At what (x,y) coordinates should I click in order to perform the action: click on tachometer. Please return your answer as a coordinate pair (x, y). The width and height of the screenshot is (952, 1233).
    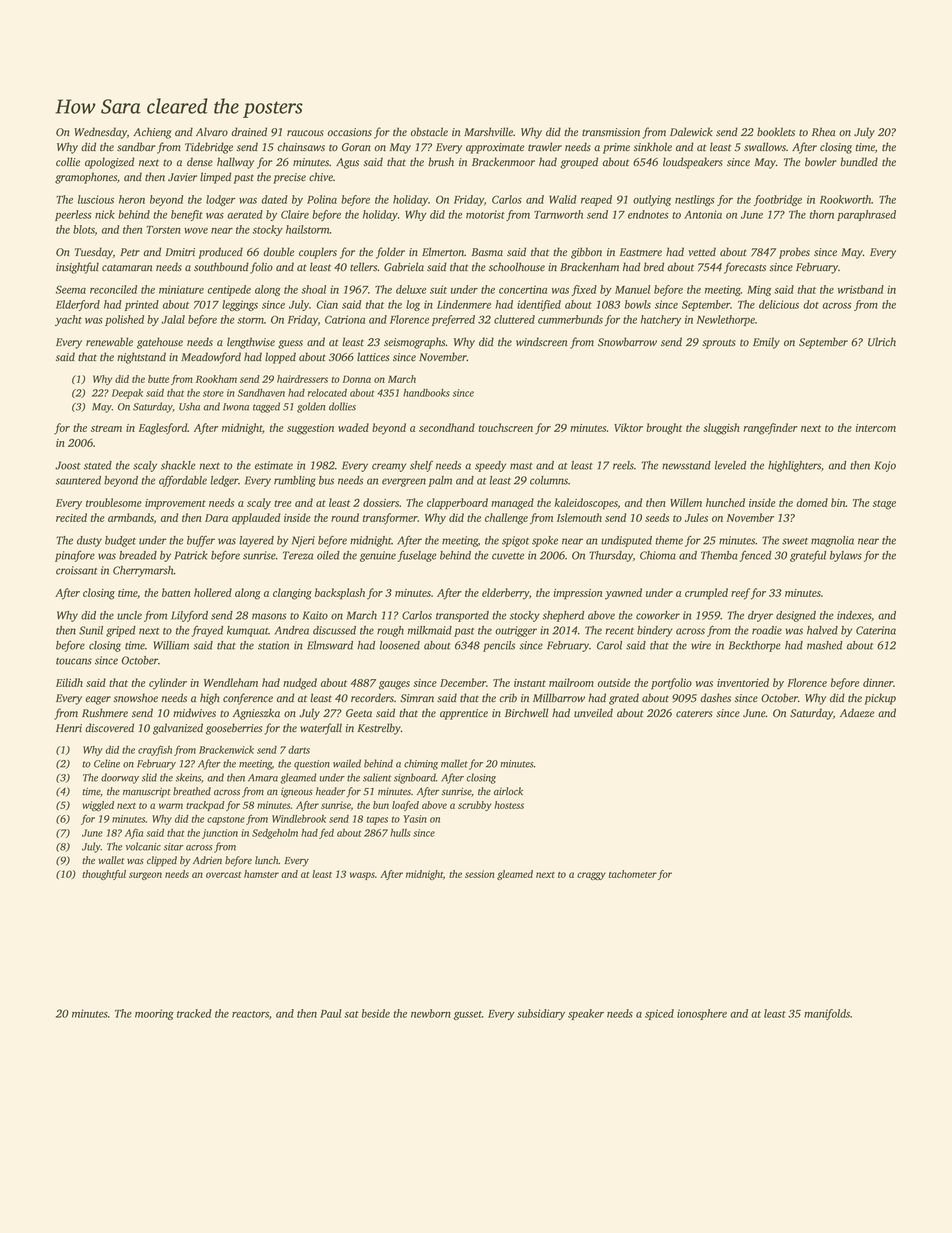
    Looking at the image, I should click on (633, 874).
